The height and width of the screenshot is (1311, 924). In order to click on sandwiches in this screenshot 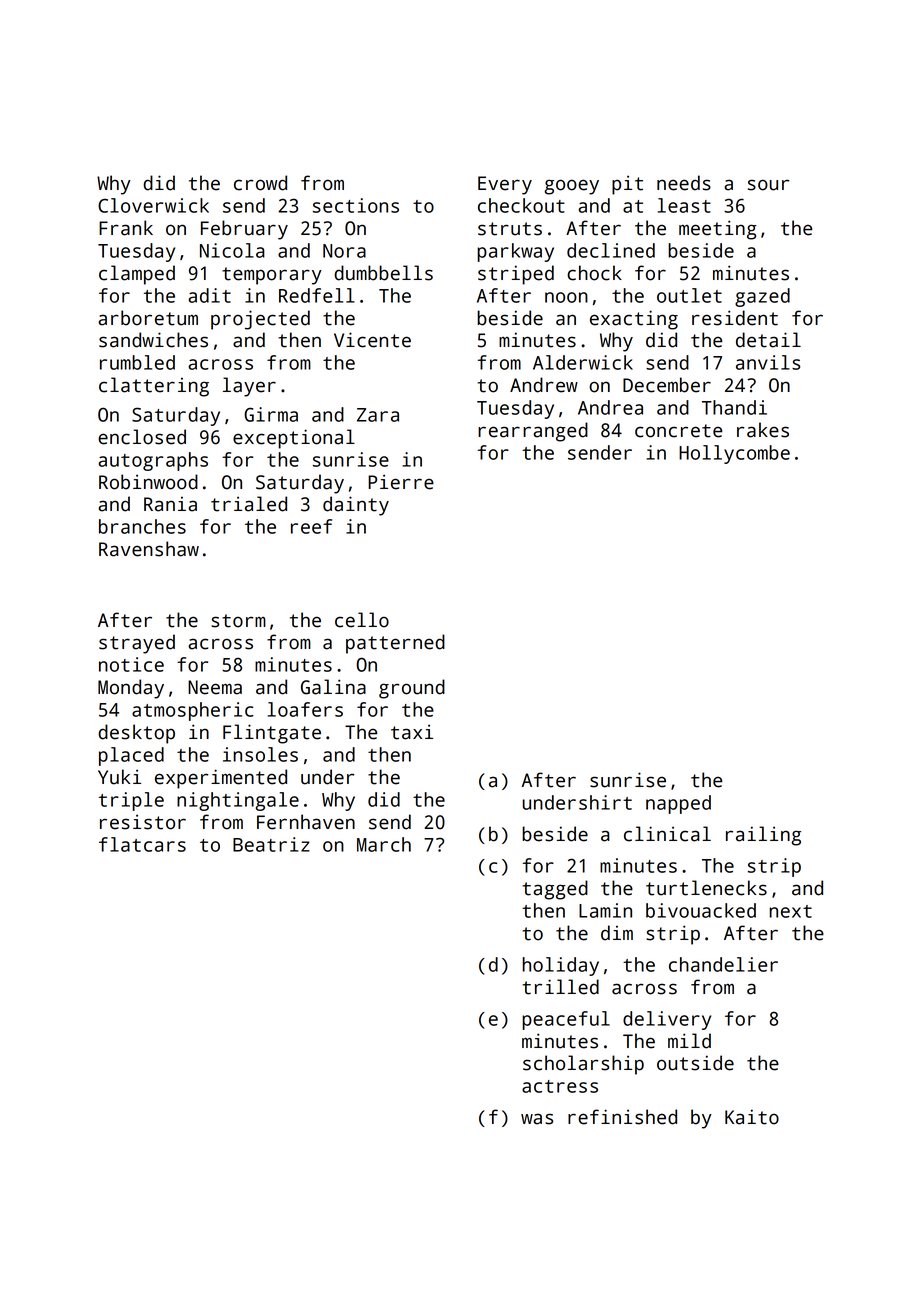, I will do `click(153, 340)`.
